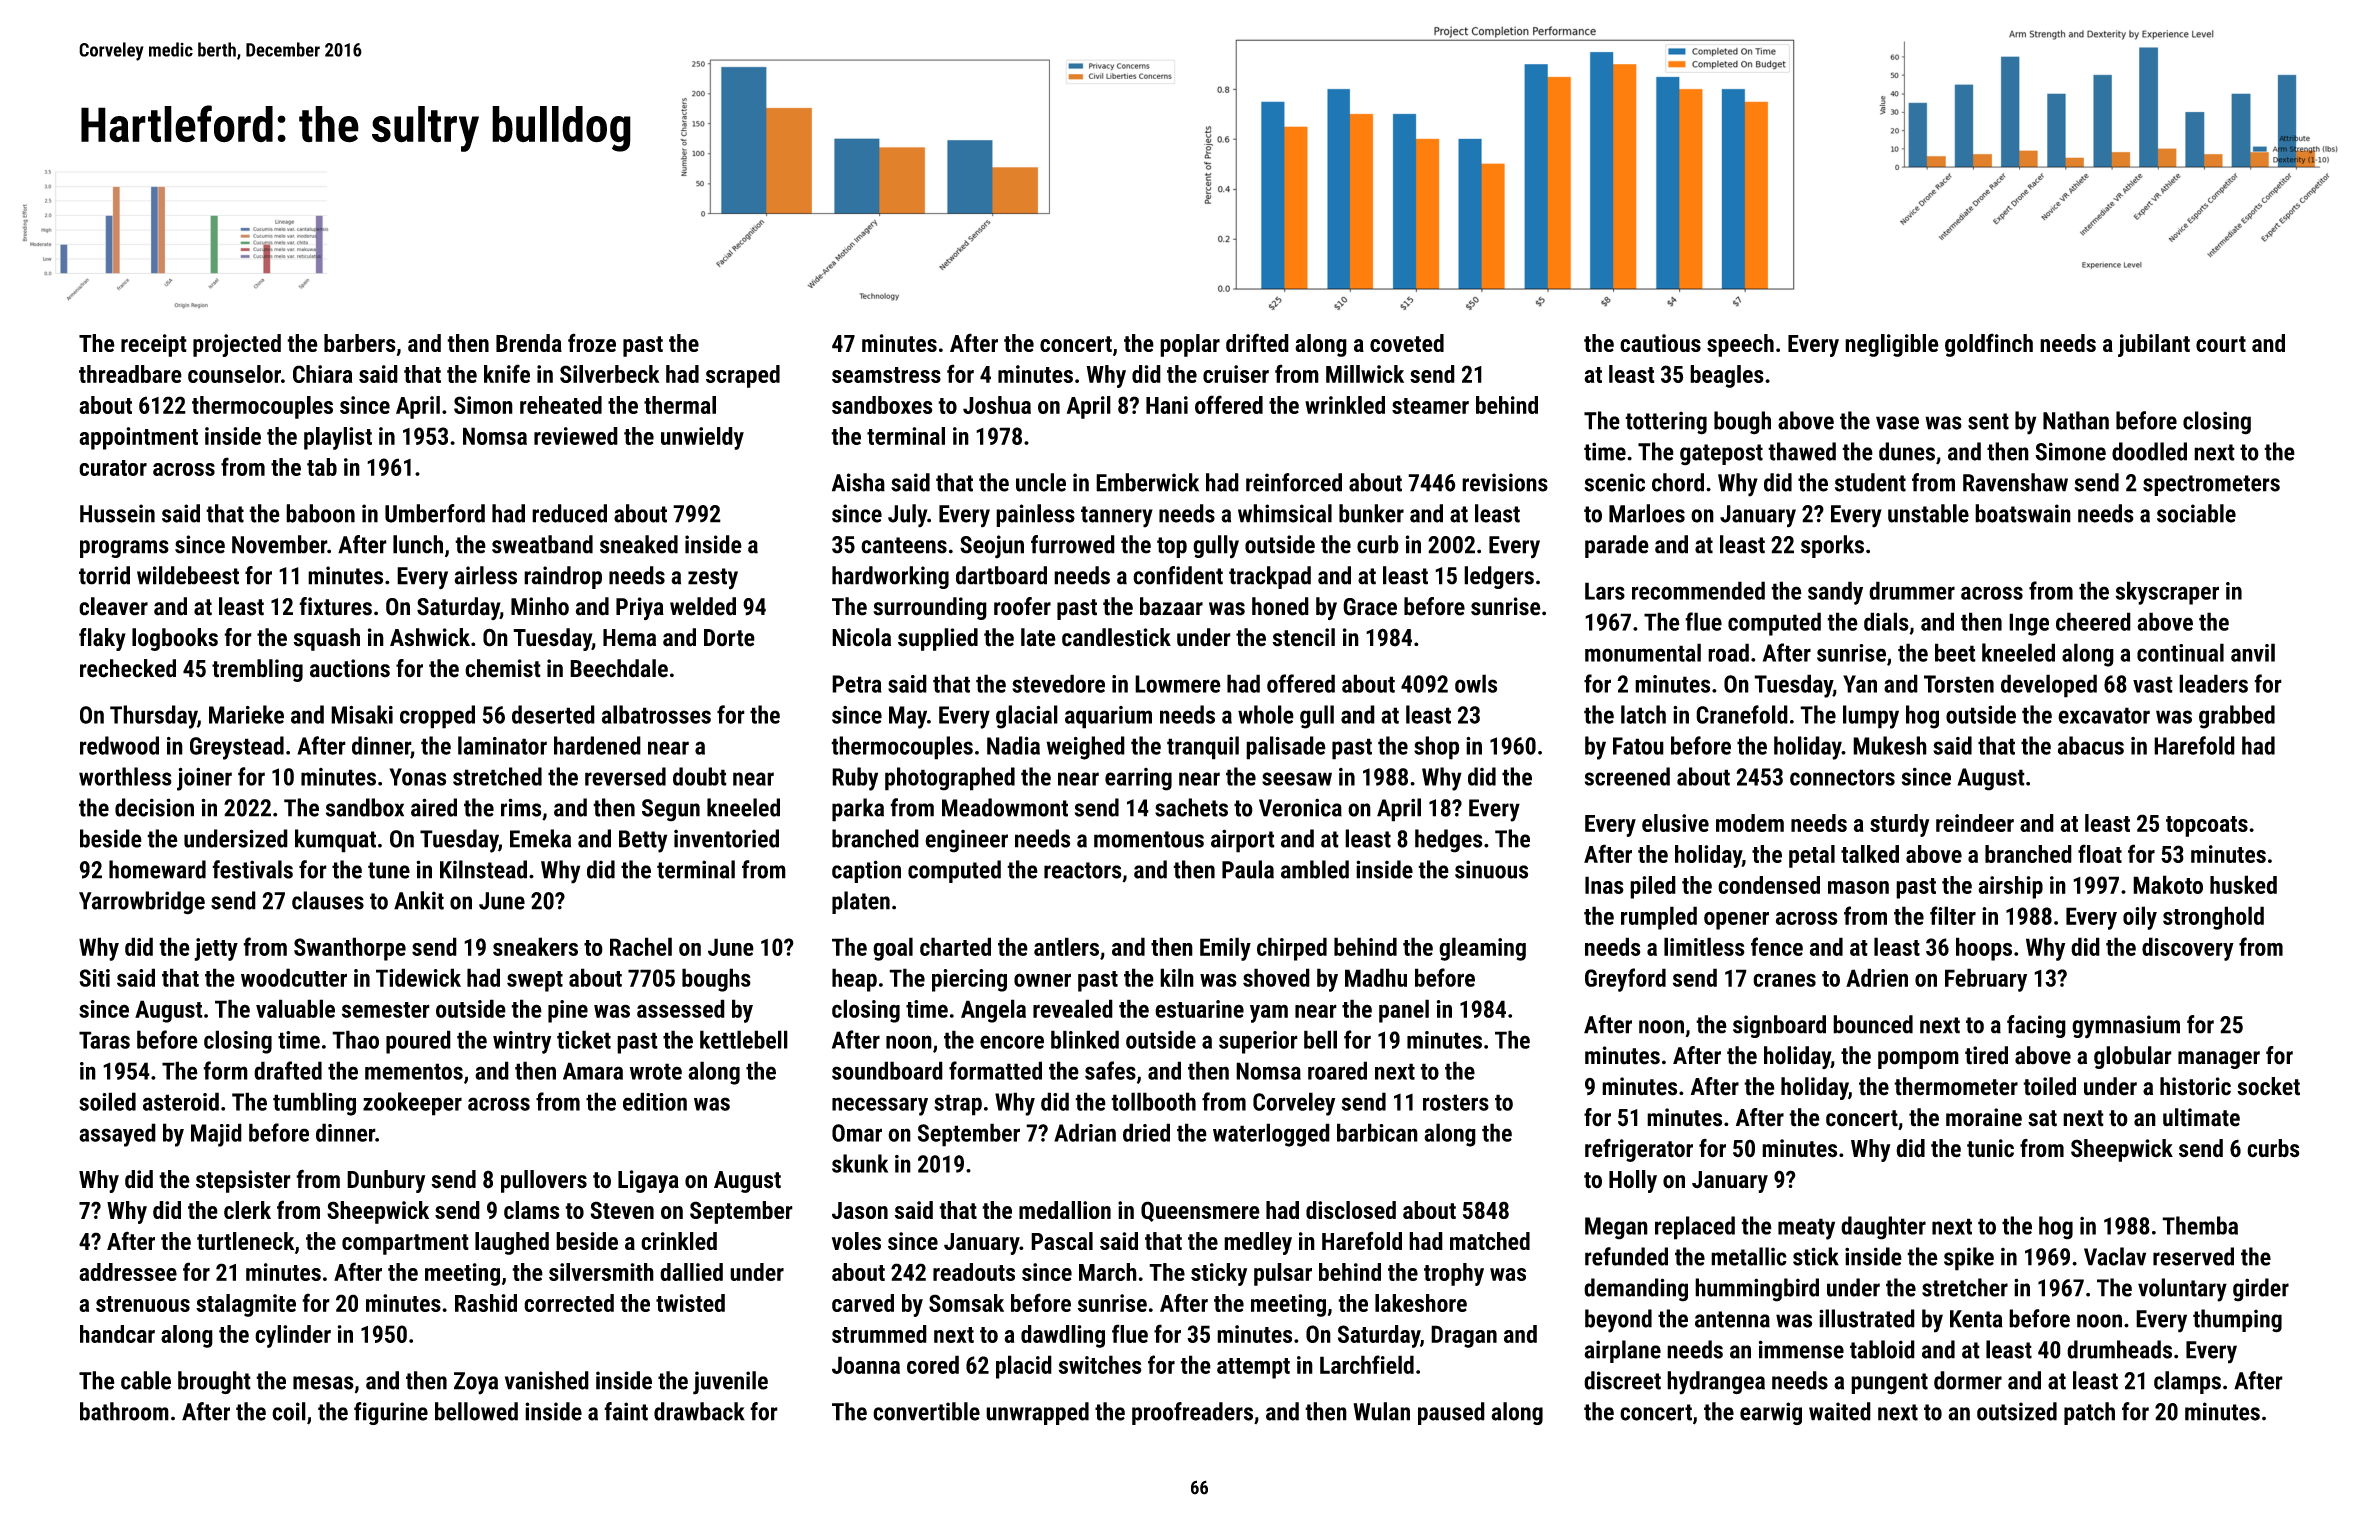  What do you see at coordinates (104, 1040) in the screenshot?
I see `Taras` at bounding box center [104, 1040].
